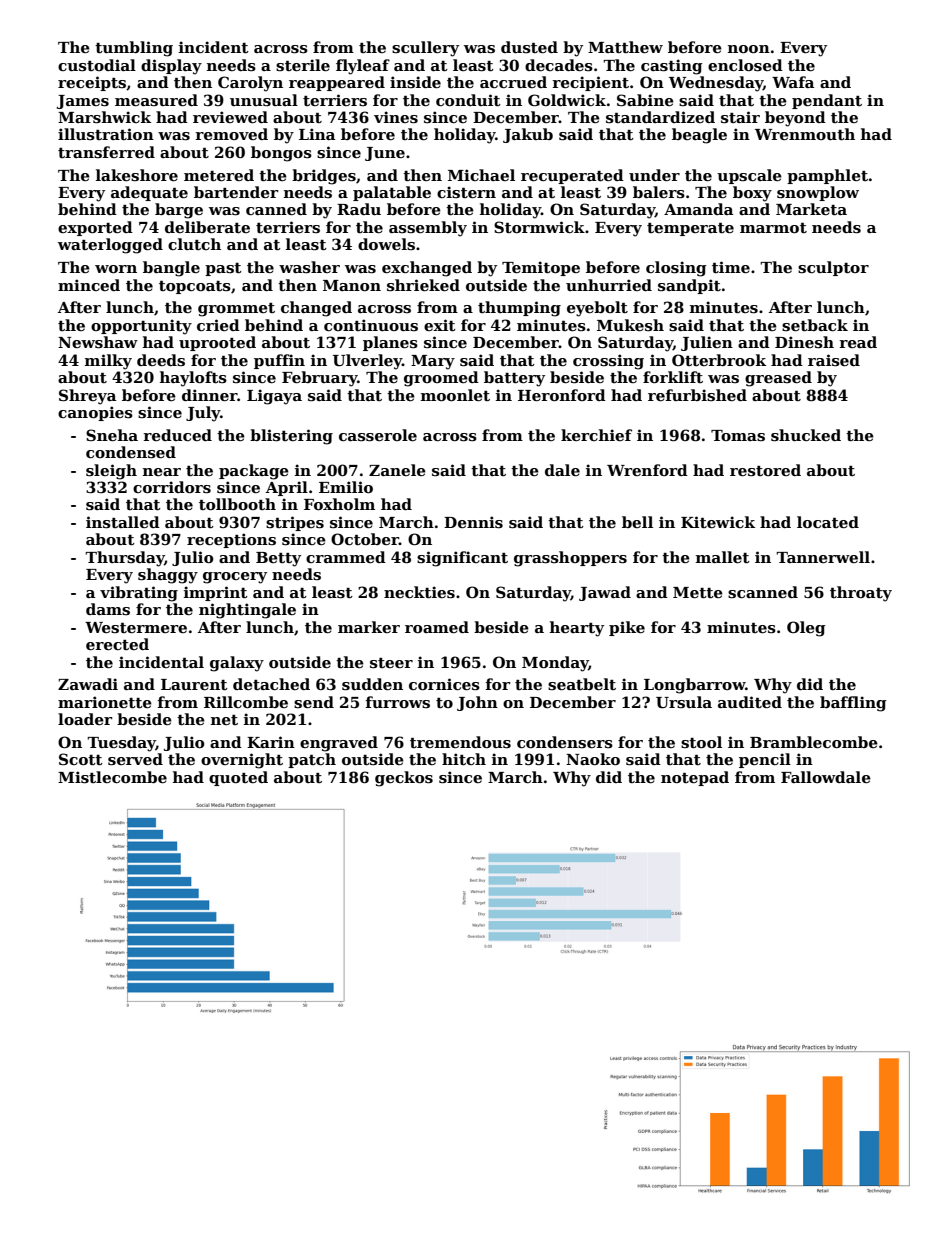 The image size is (952, 1233). Describe the element at coordinates (363, 67) in the screenshot. I see `flyleaf` at that location.
